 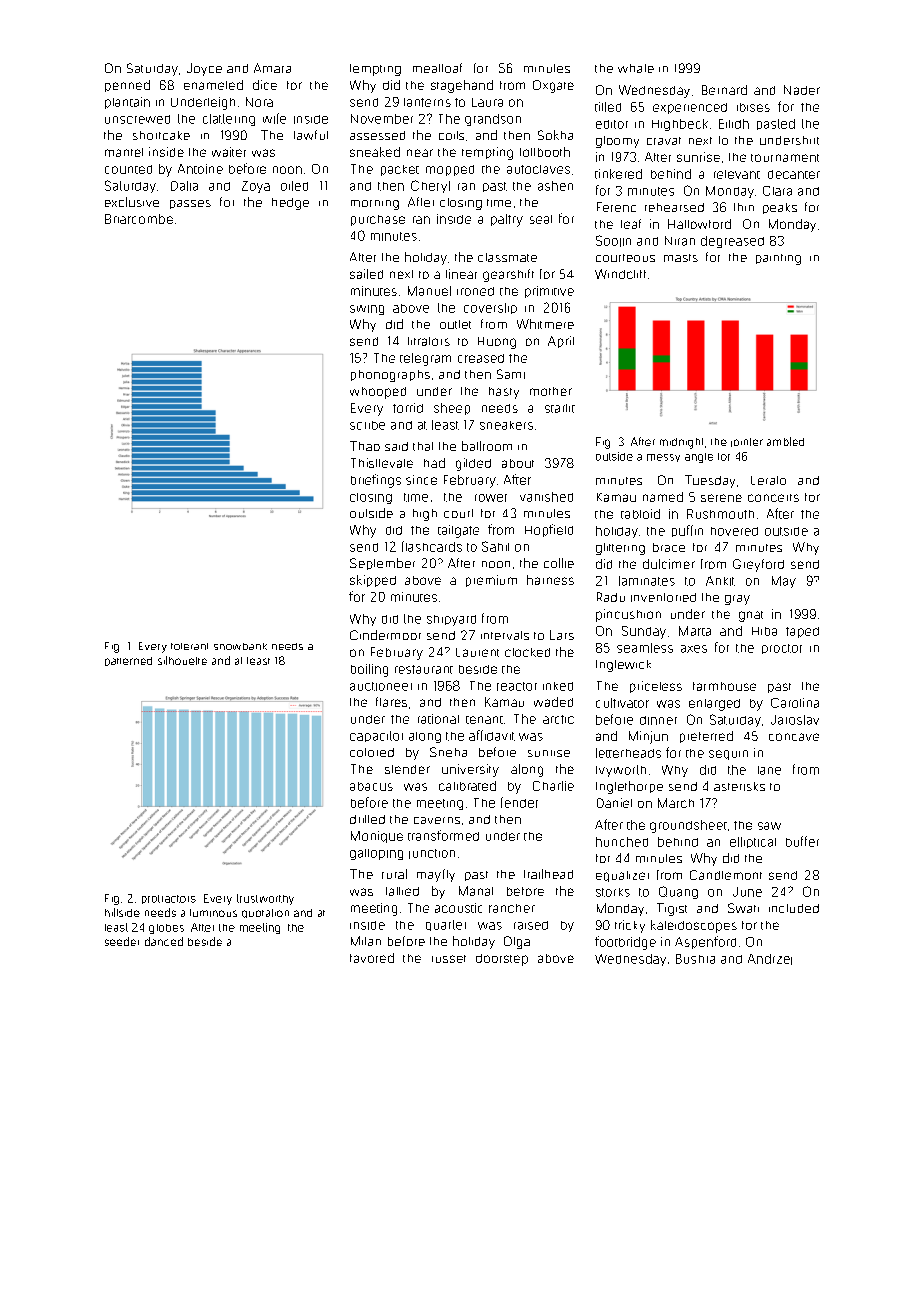 What do you see at coordinates (802, 841) in the image?
I see `buffer` at bounding box center [802, 841].
